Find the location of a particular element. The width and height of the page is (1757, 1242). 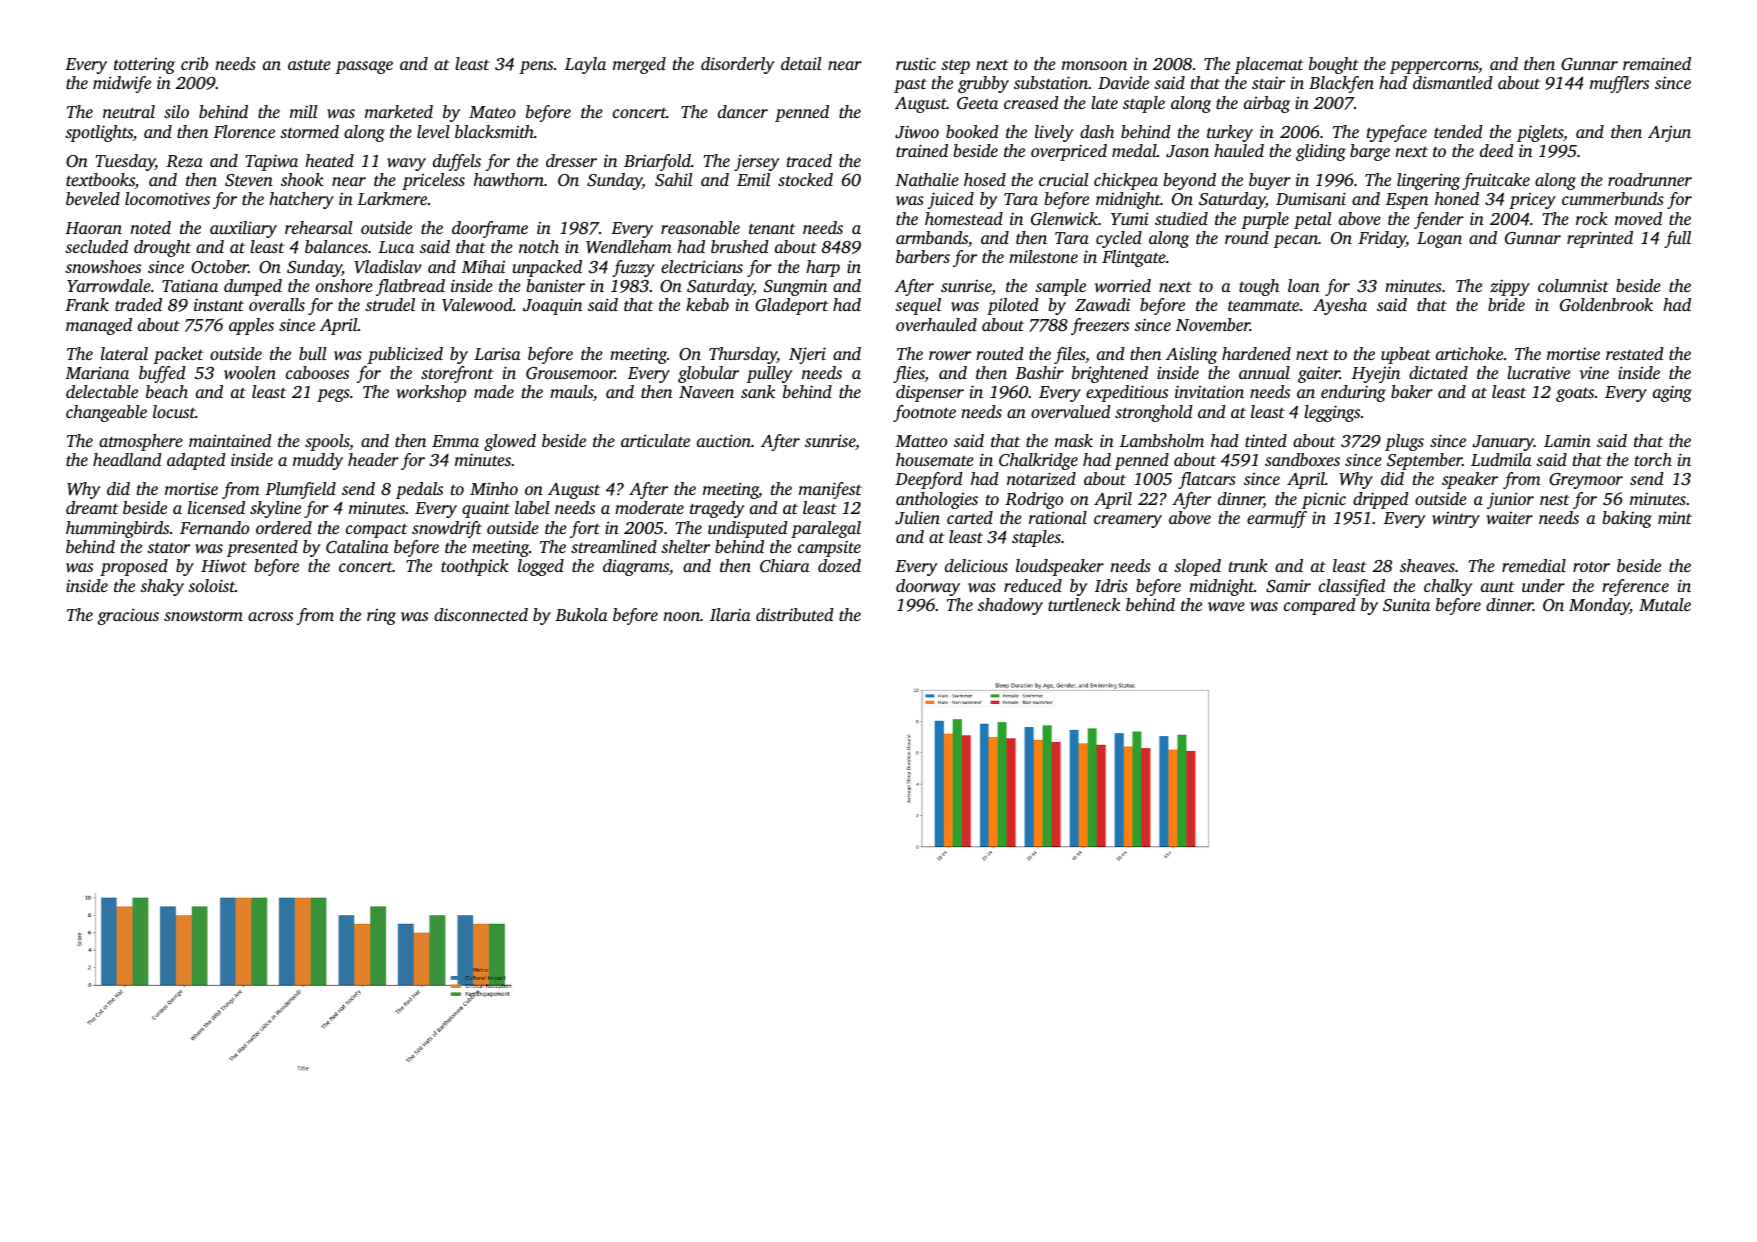

fruitcake is located at coordinates (1496, 181).
